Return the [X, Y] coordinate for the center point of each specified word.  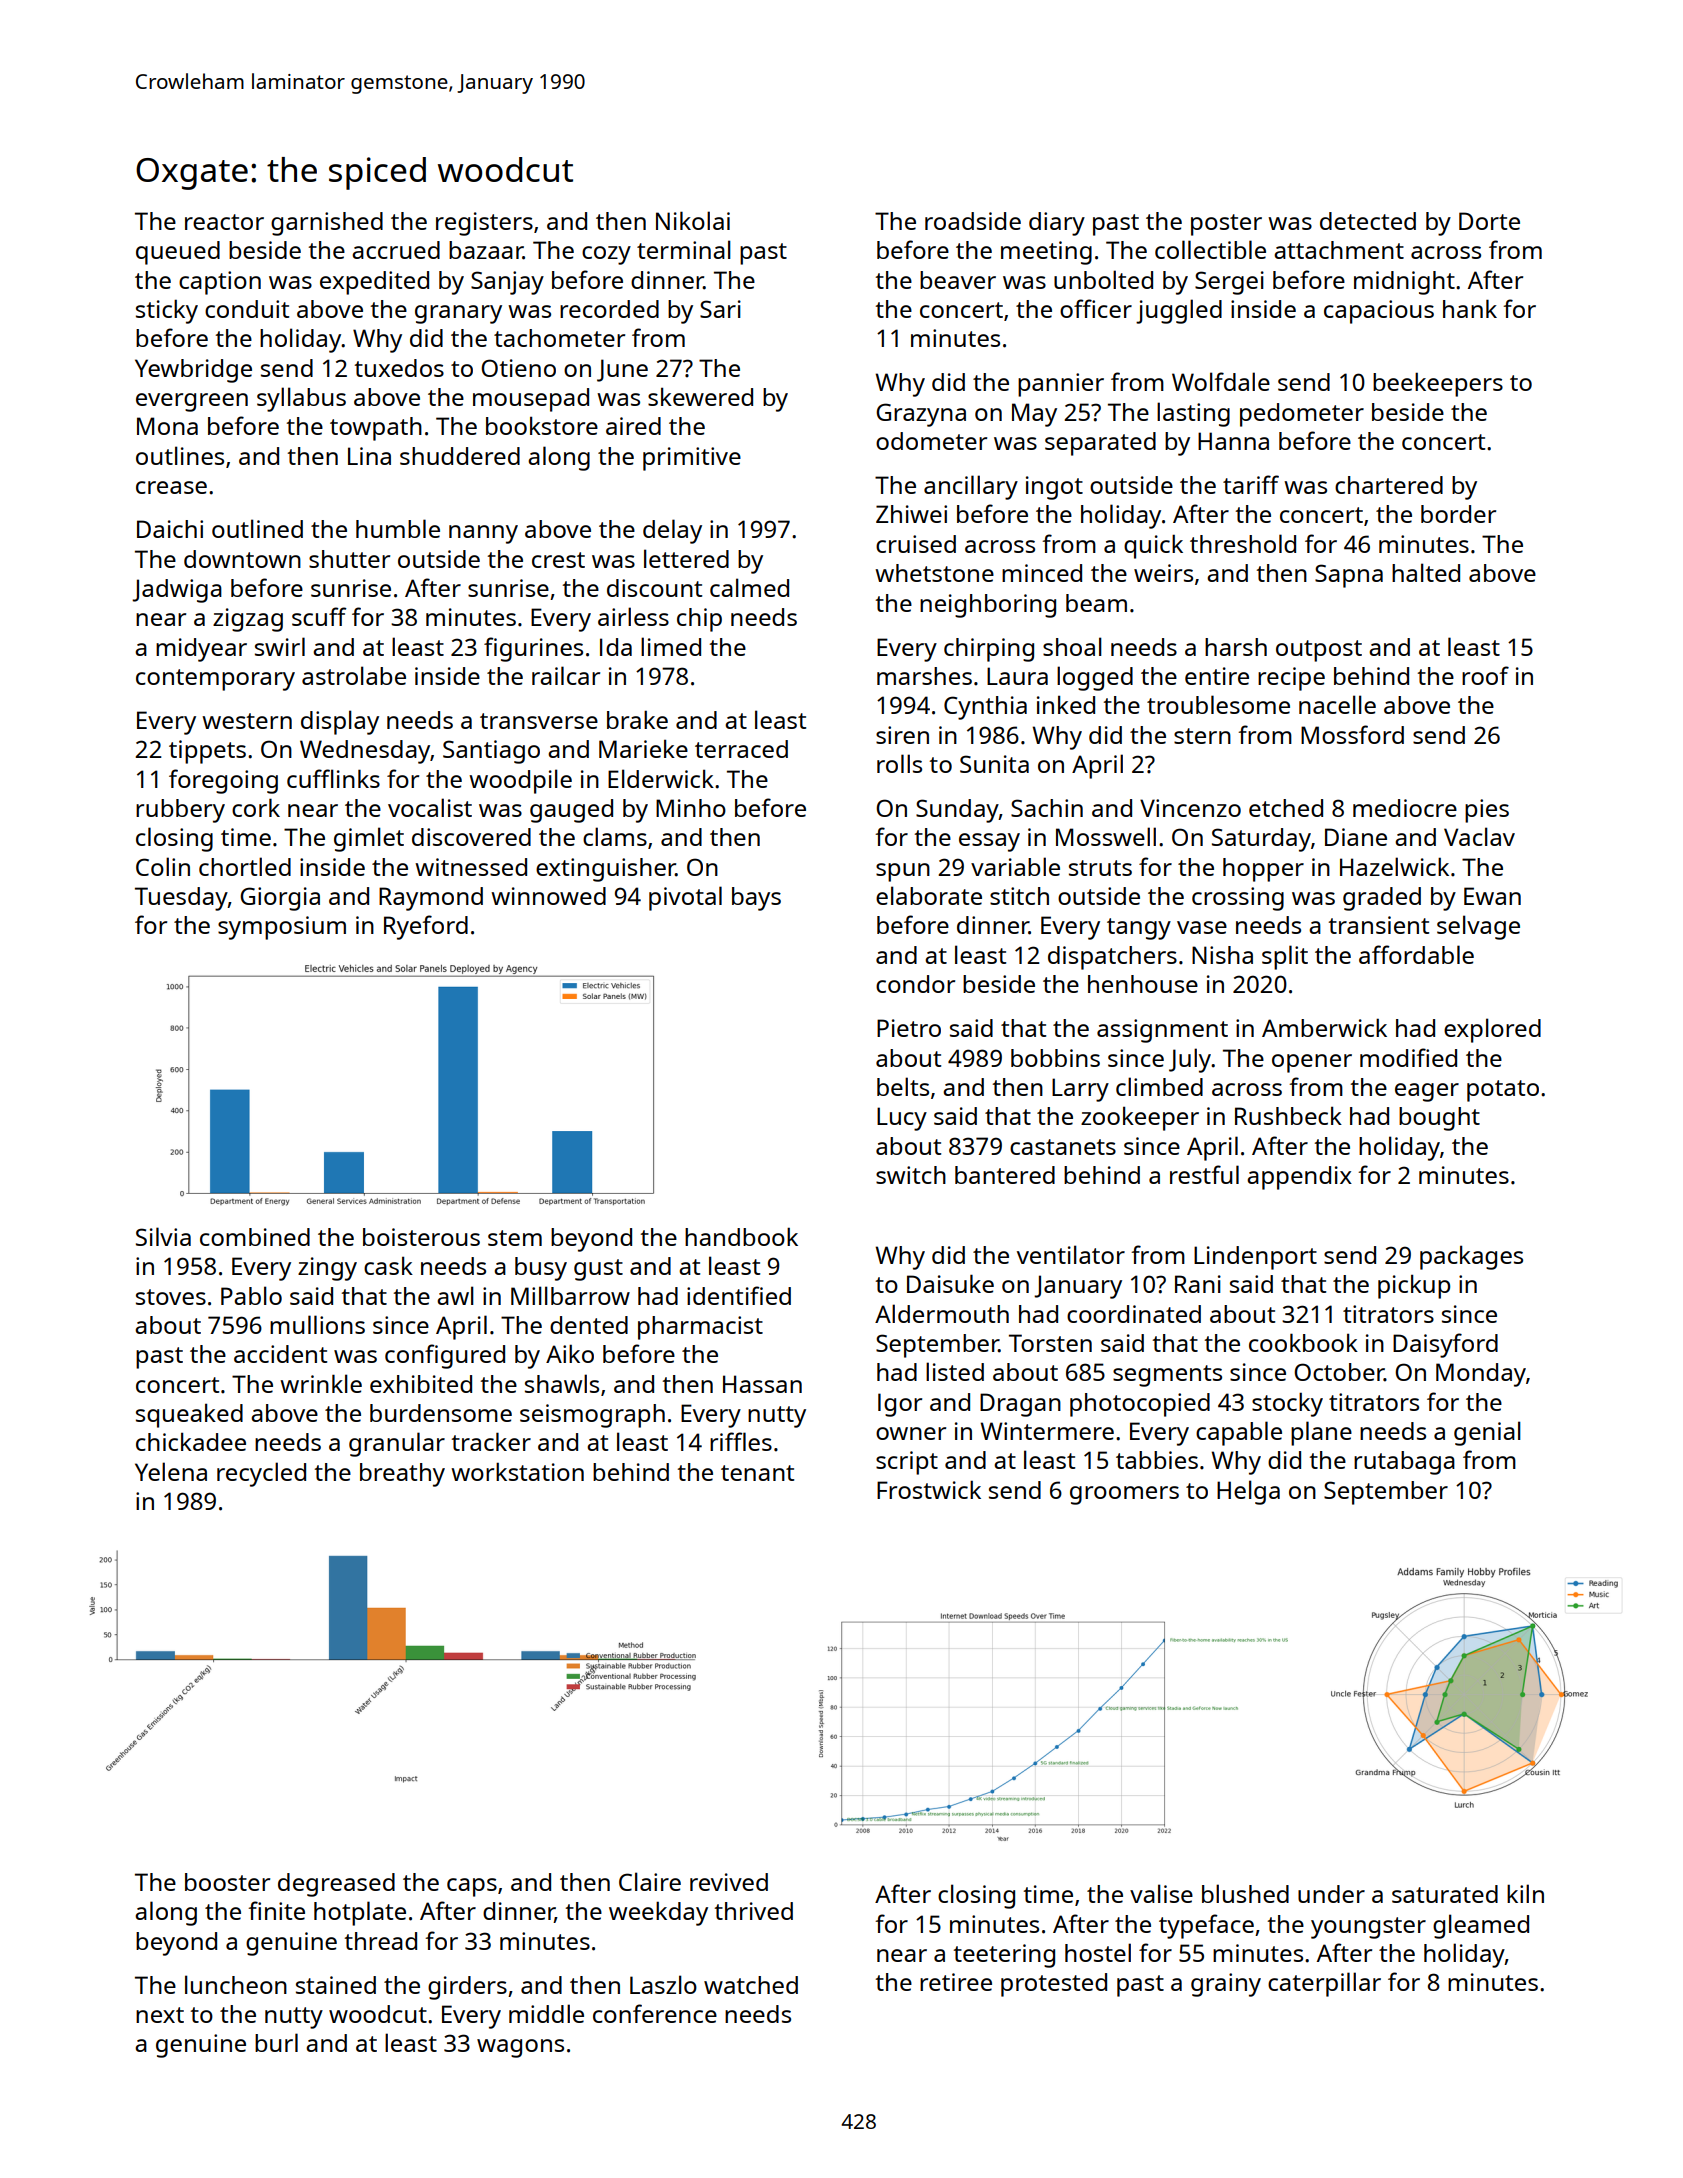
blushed [1245, 1893]
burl [276, 2042]
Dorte [1489, 221]
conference [655, 2013]
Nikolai [693, 220]
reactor [224, 222]
